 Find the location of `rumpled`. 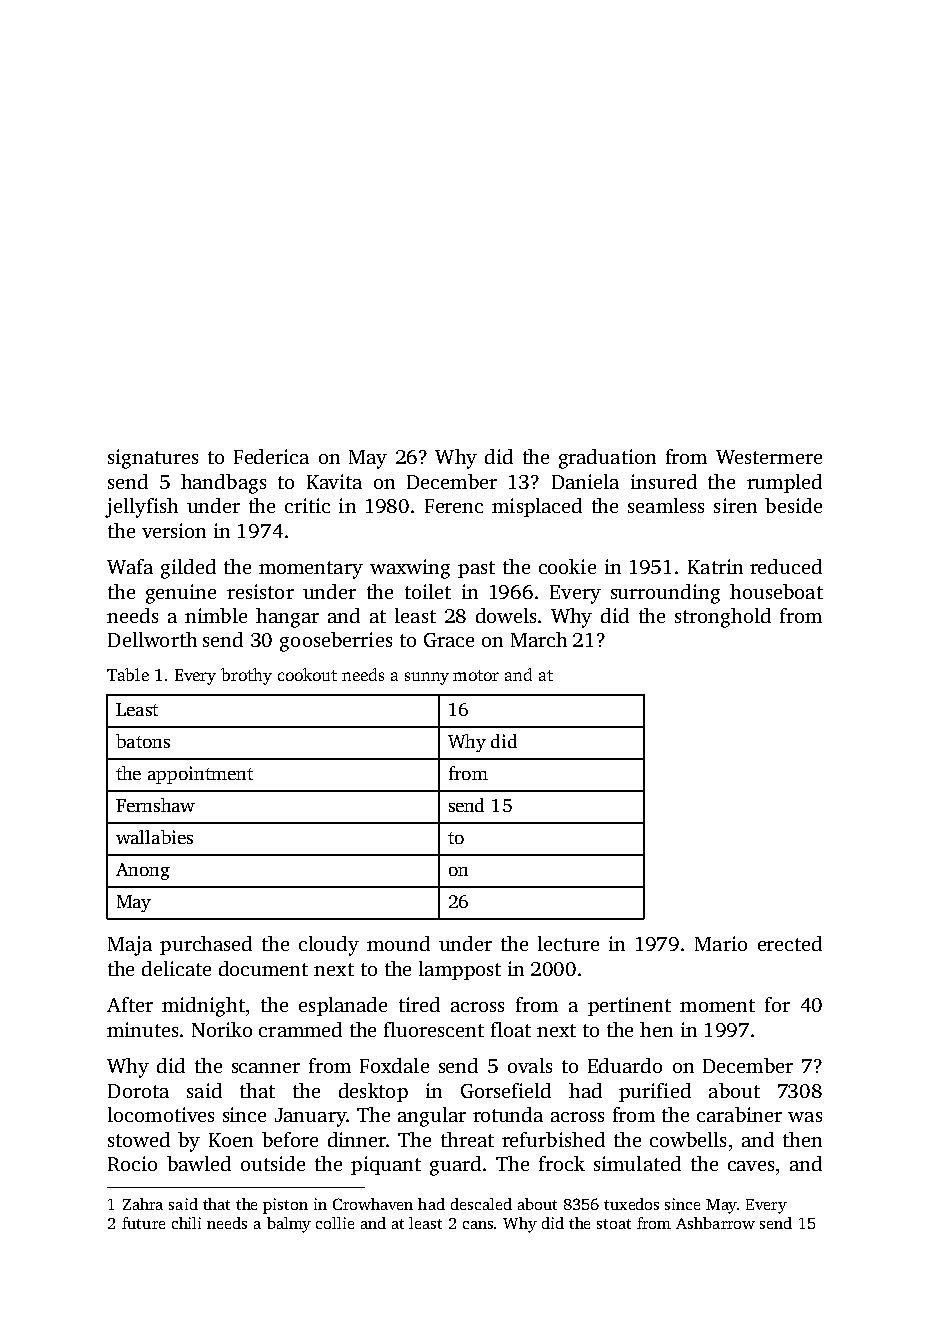

rumpled is located at coordinates (784, 483).
